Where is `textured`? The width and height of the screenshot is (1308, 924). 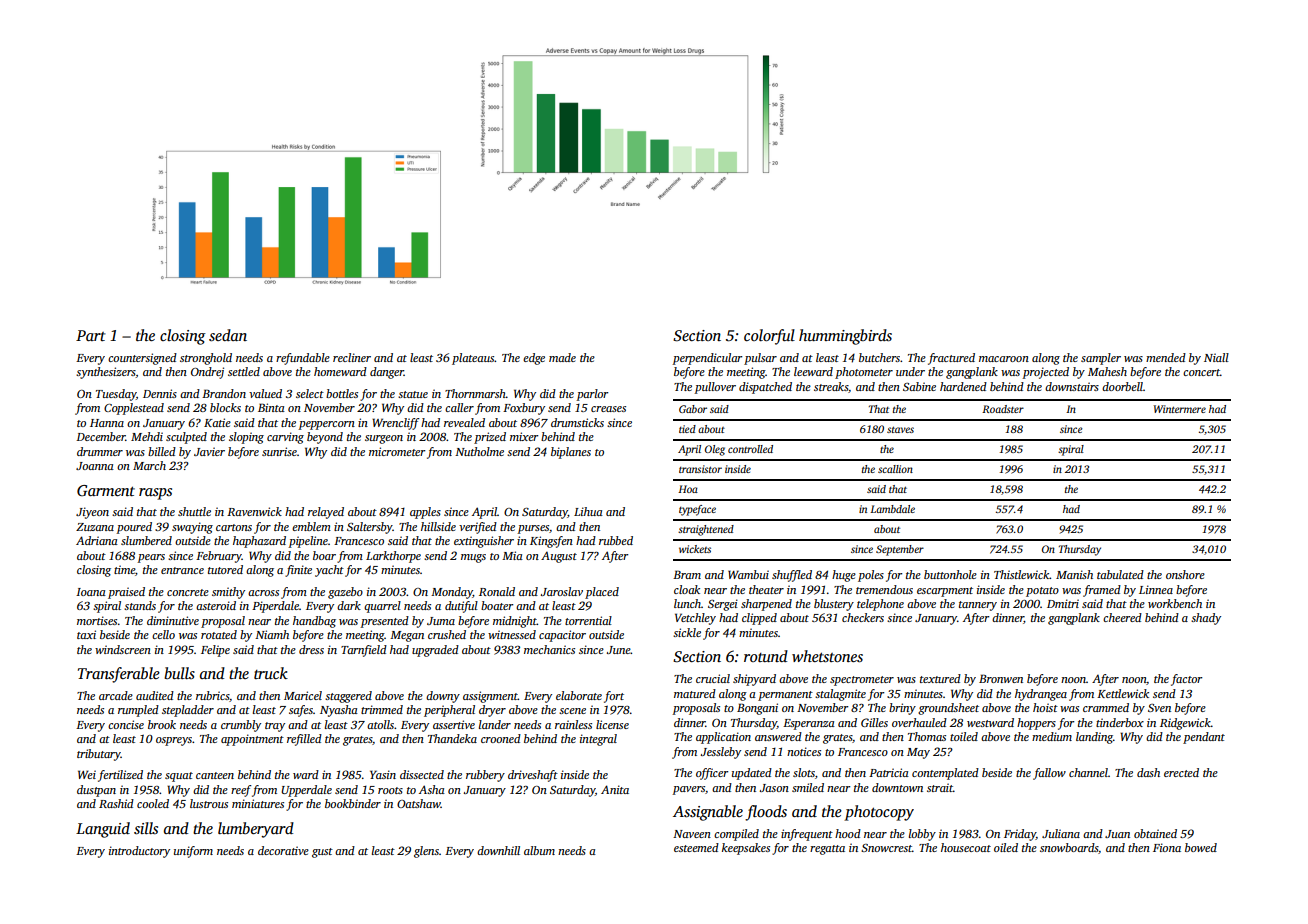
textured is located at coordinates (940, 678).
